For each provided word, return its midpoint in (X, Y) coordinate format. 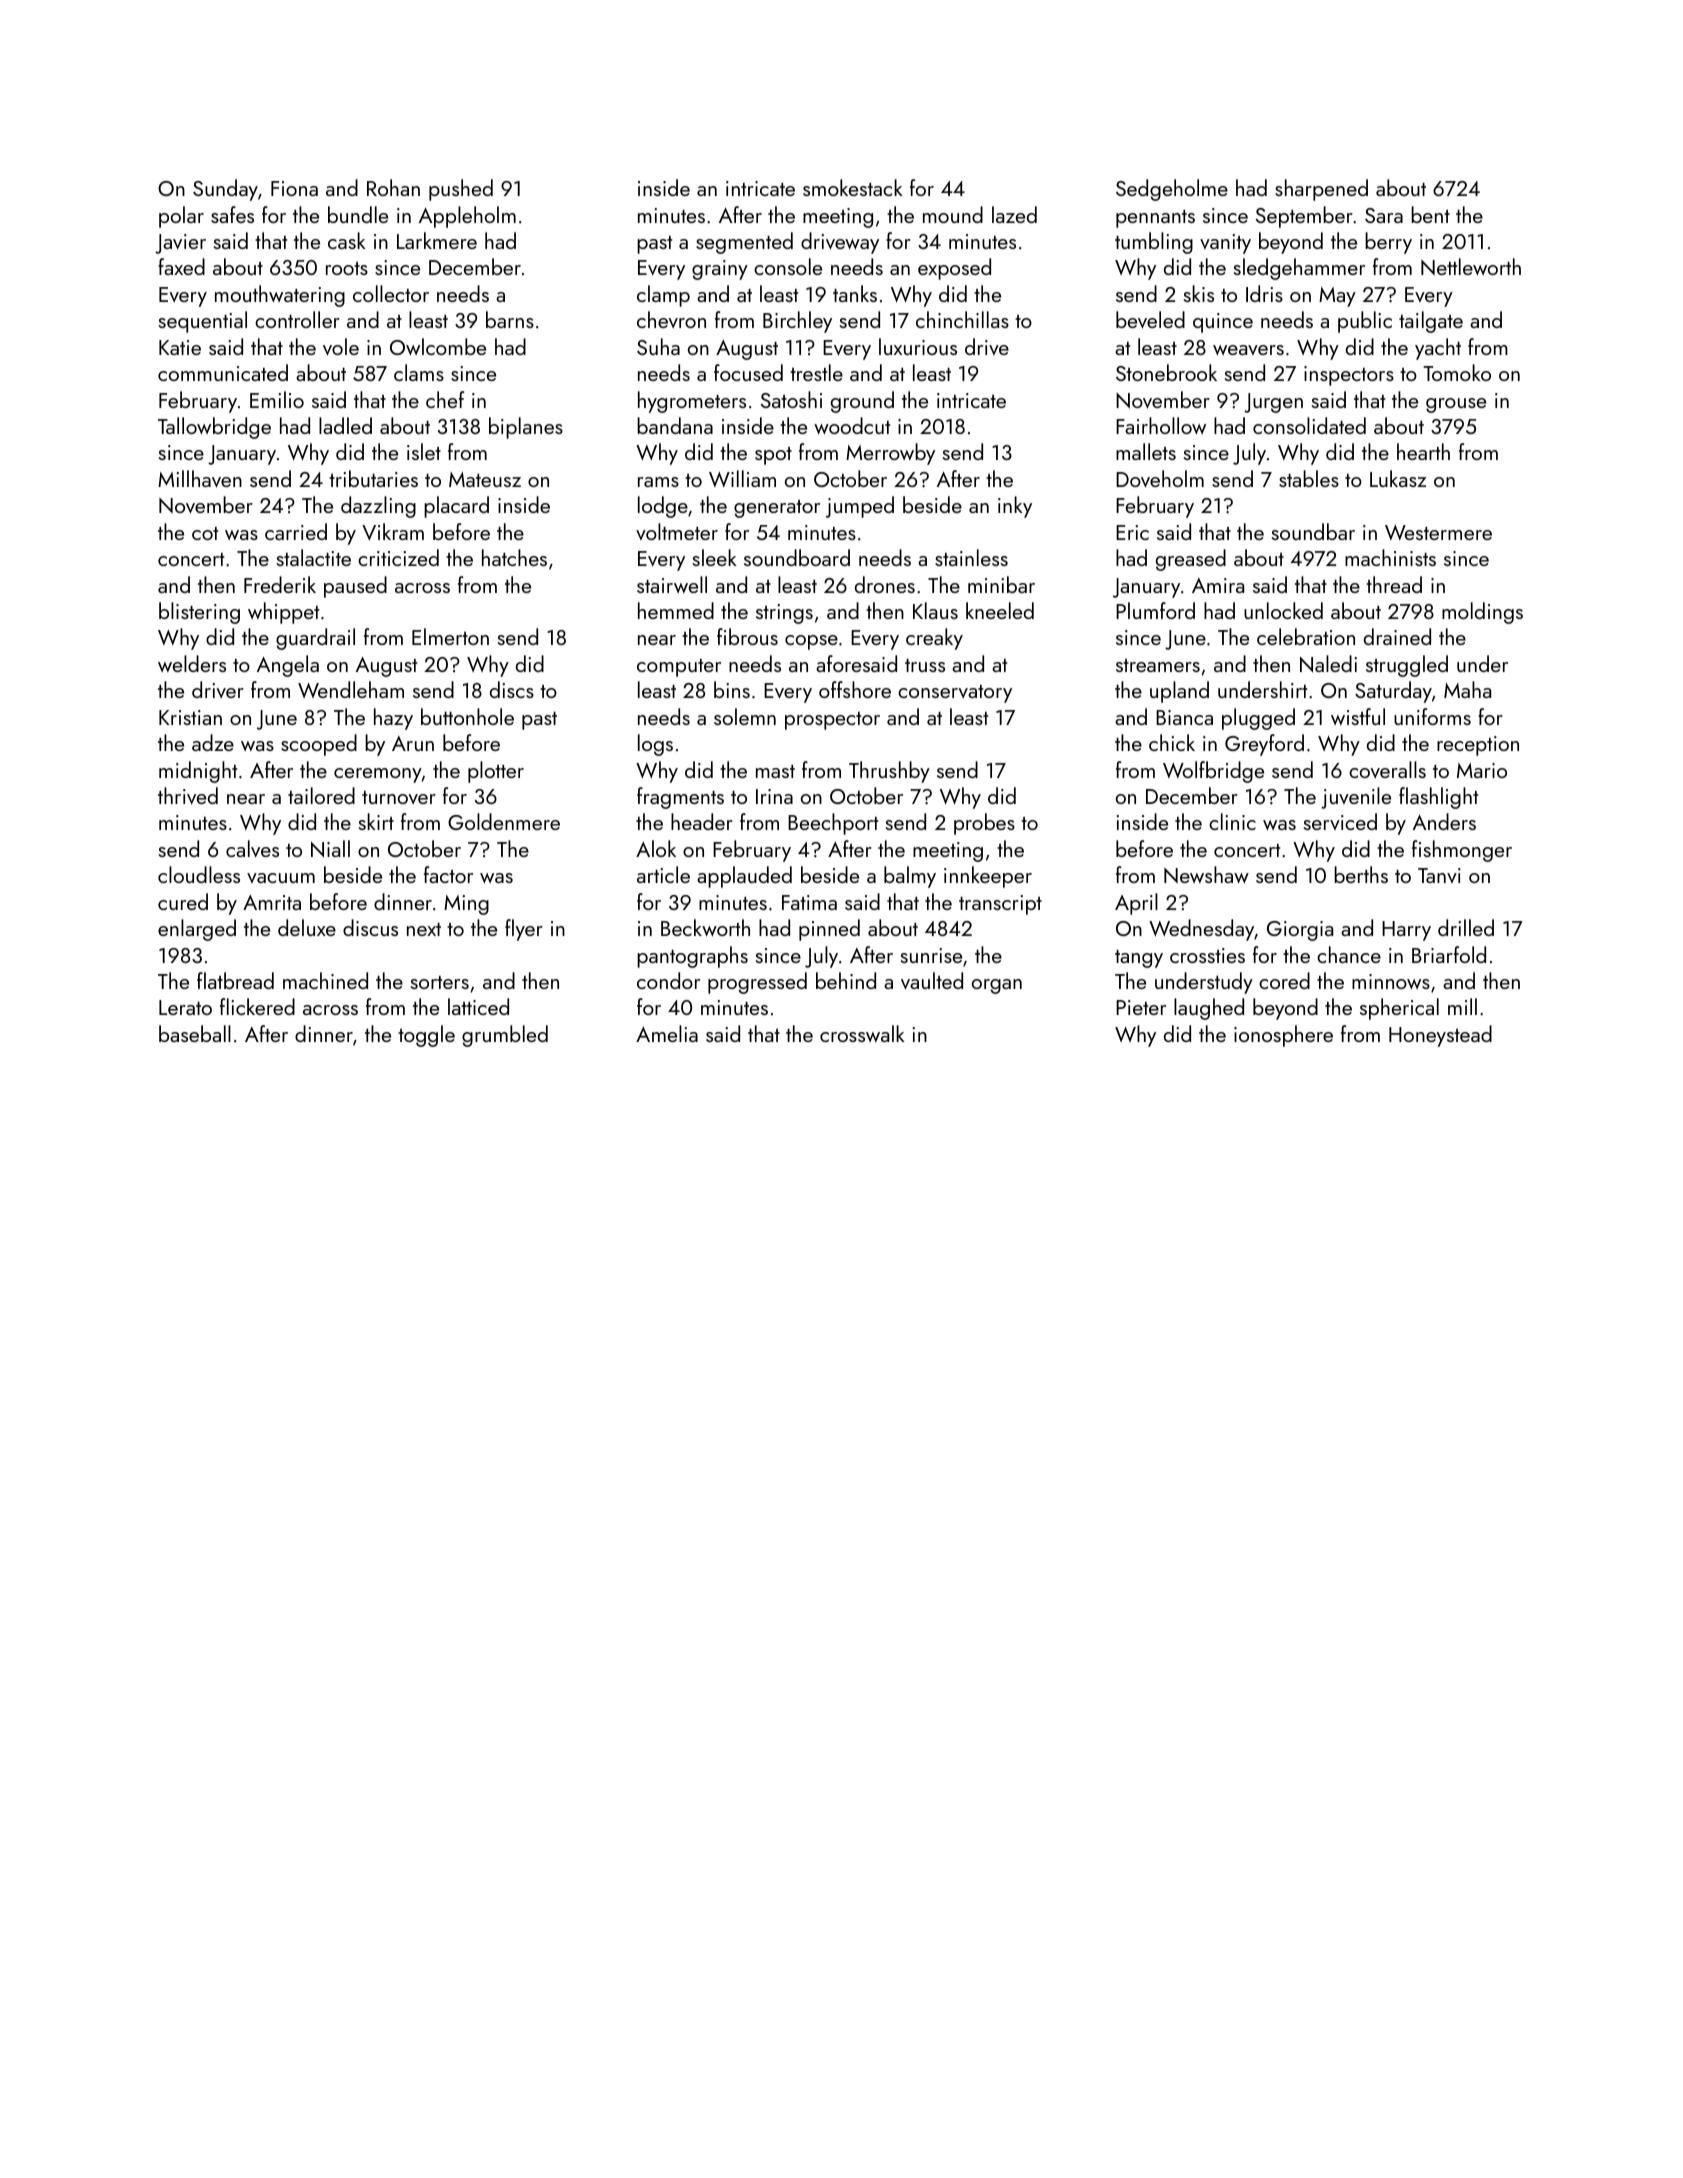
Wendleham (351, 689)
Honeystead (1440, 1036)
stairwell (672, 584)
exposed (954, 269)
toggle (426, 1036)
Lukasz (1398, 478)
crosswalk (862, 1033)
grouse (1456, 405)
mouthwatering (280, 296)
